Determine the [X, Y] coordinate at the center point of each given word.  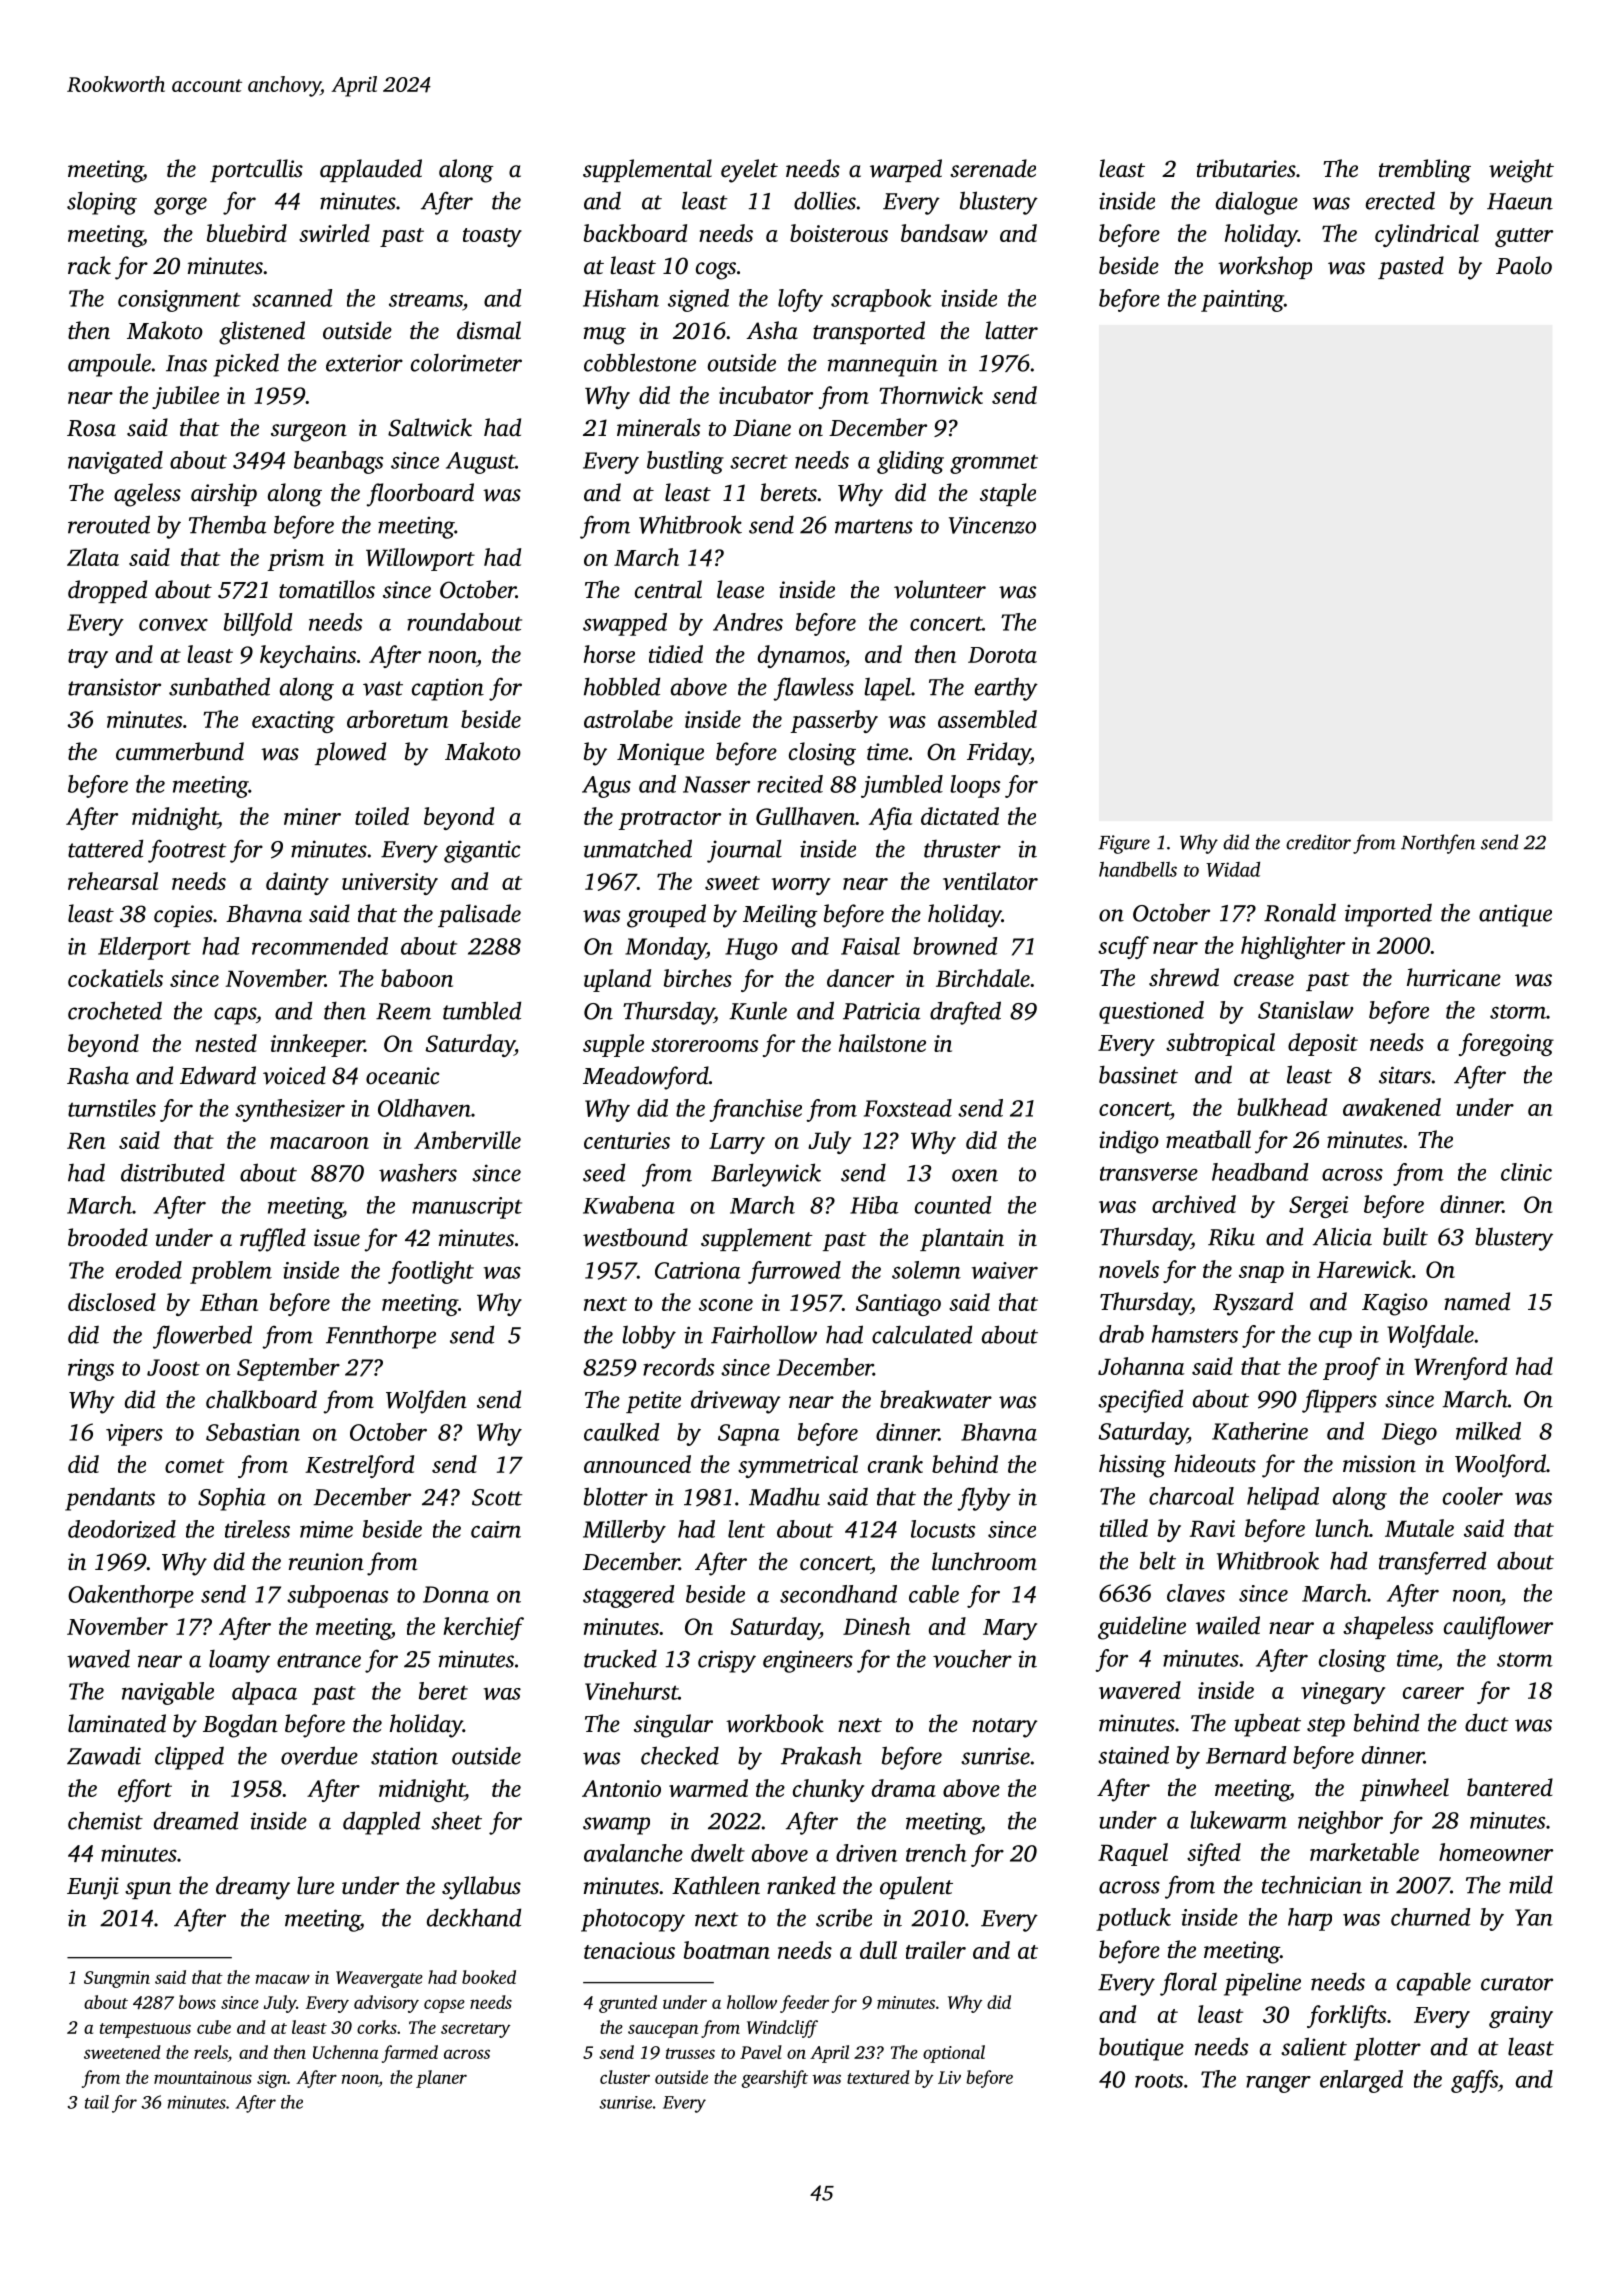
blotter [616, 1496]
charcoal [1191, 1496]
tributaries [1246, 168]
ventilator [990, 881]
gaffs [1474, 2081]
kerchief [483, 1628]
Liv [949, 2077]
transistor [114, 687]
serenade [993, 168]
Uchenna [345, 2052]
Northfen [1438, 844]
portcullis [256, 170]
